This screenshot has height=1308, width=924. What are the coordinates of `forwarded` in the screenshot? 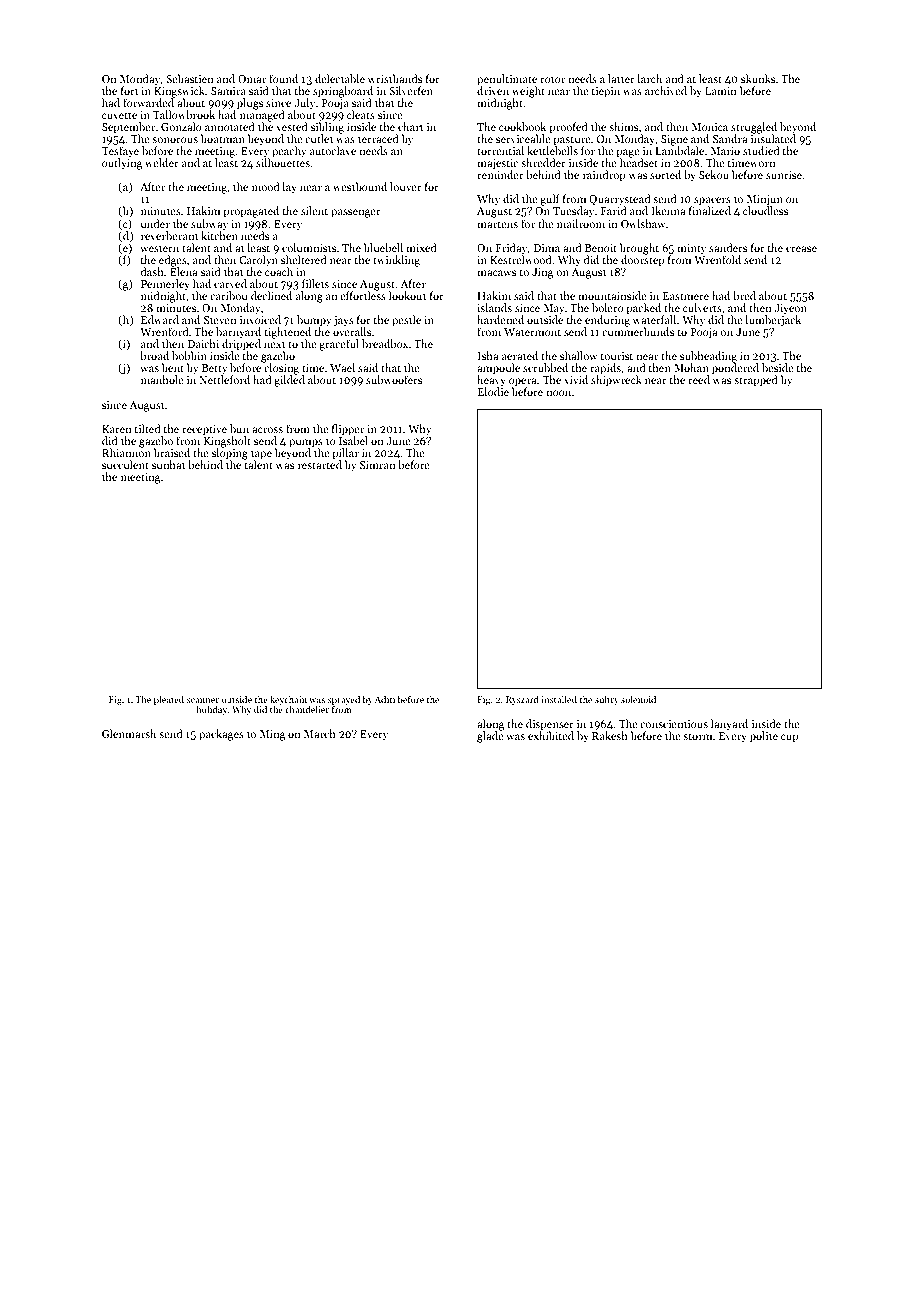 It's located at (148, 102).
